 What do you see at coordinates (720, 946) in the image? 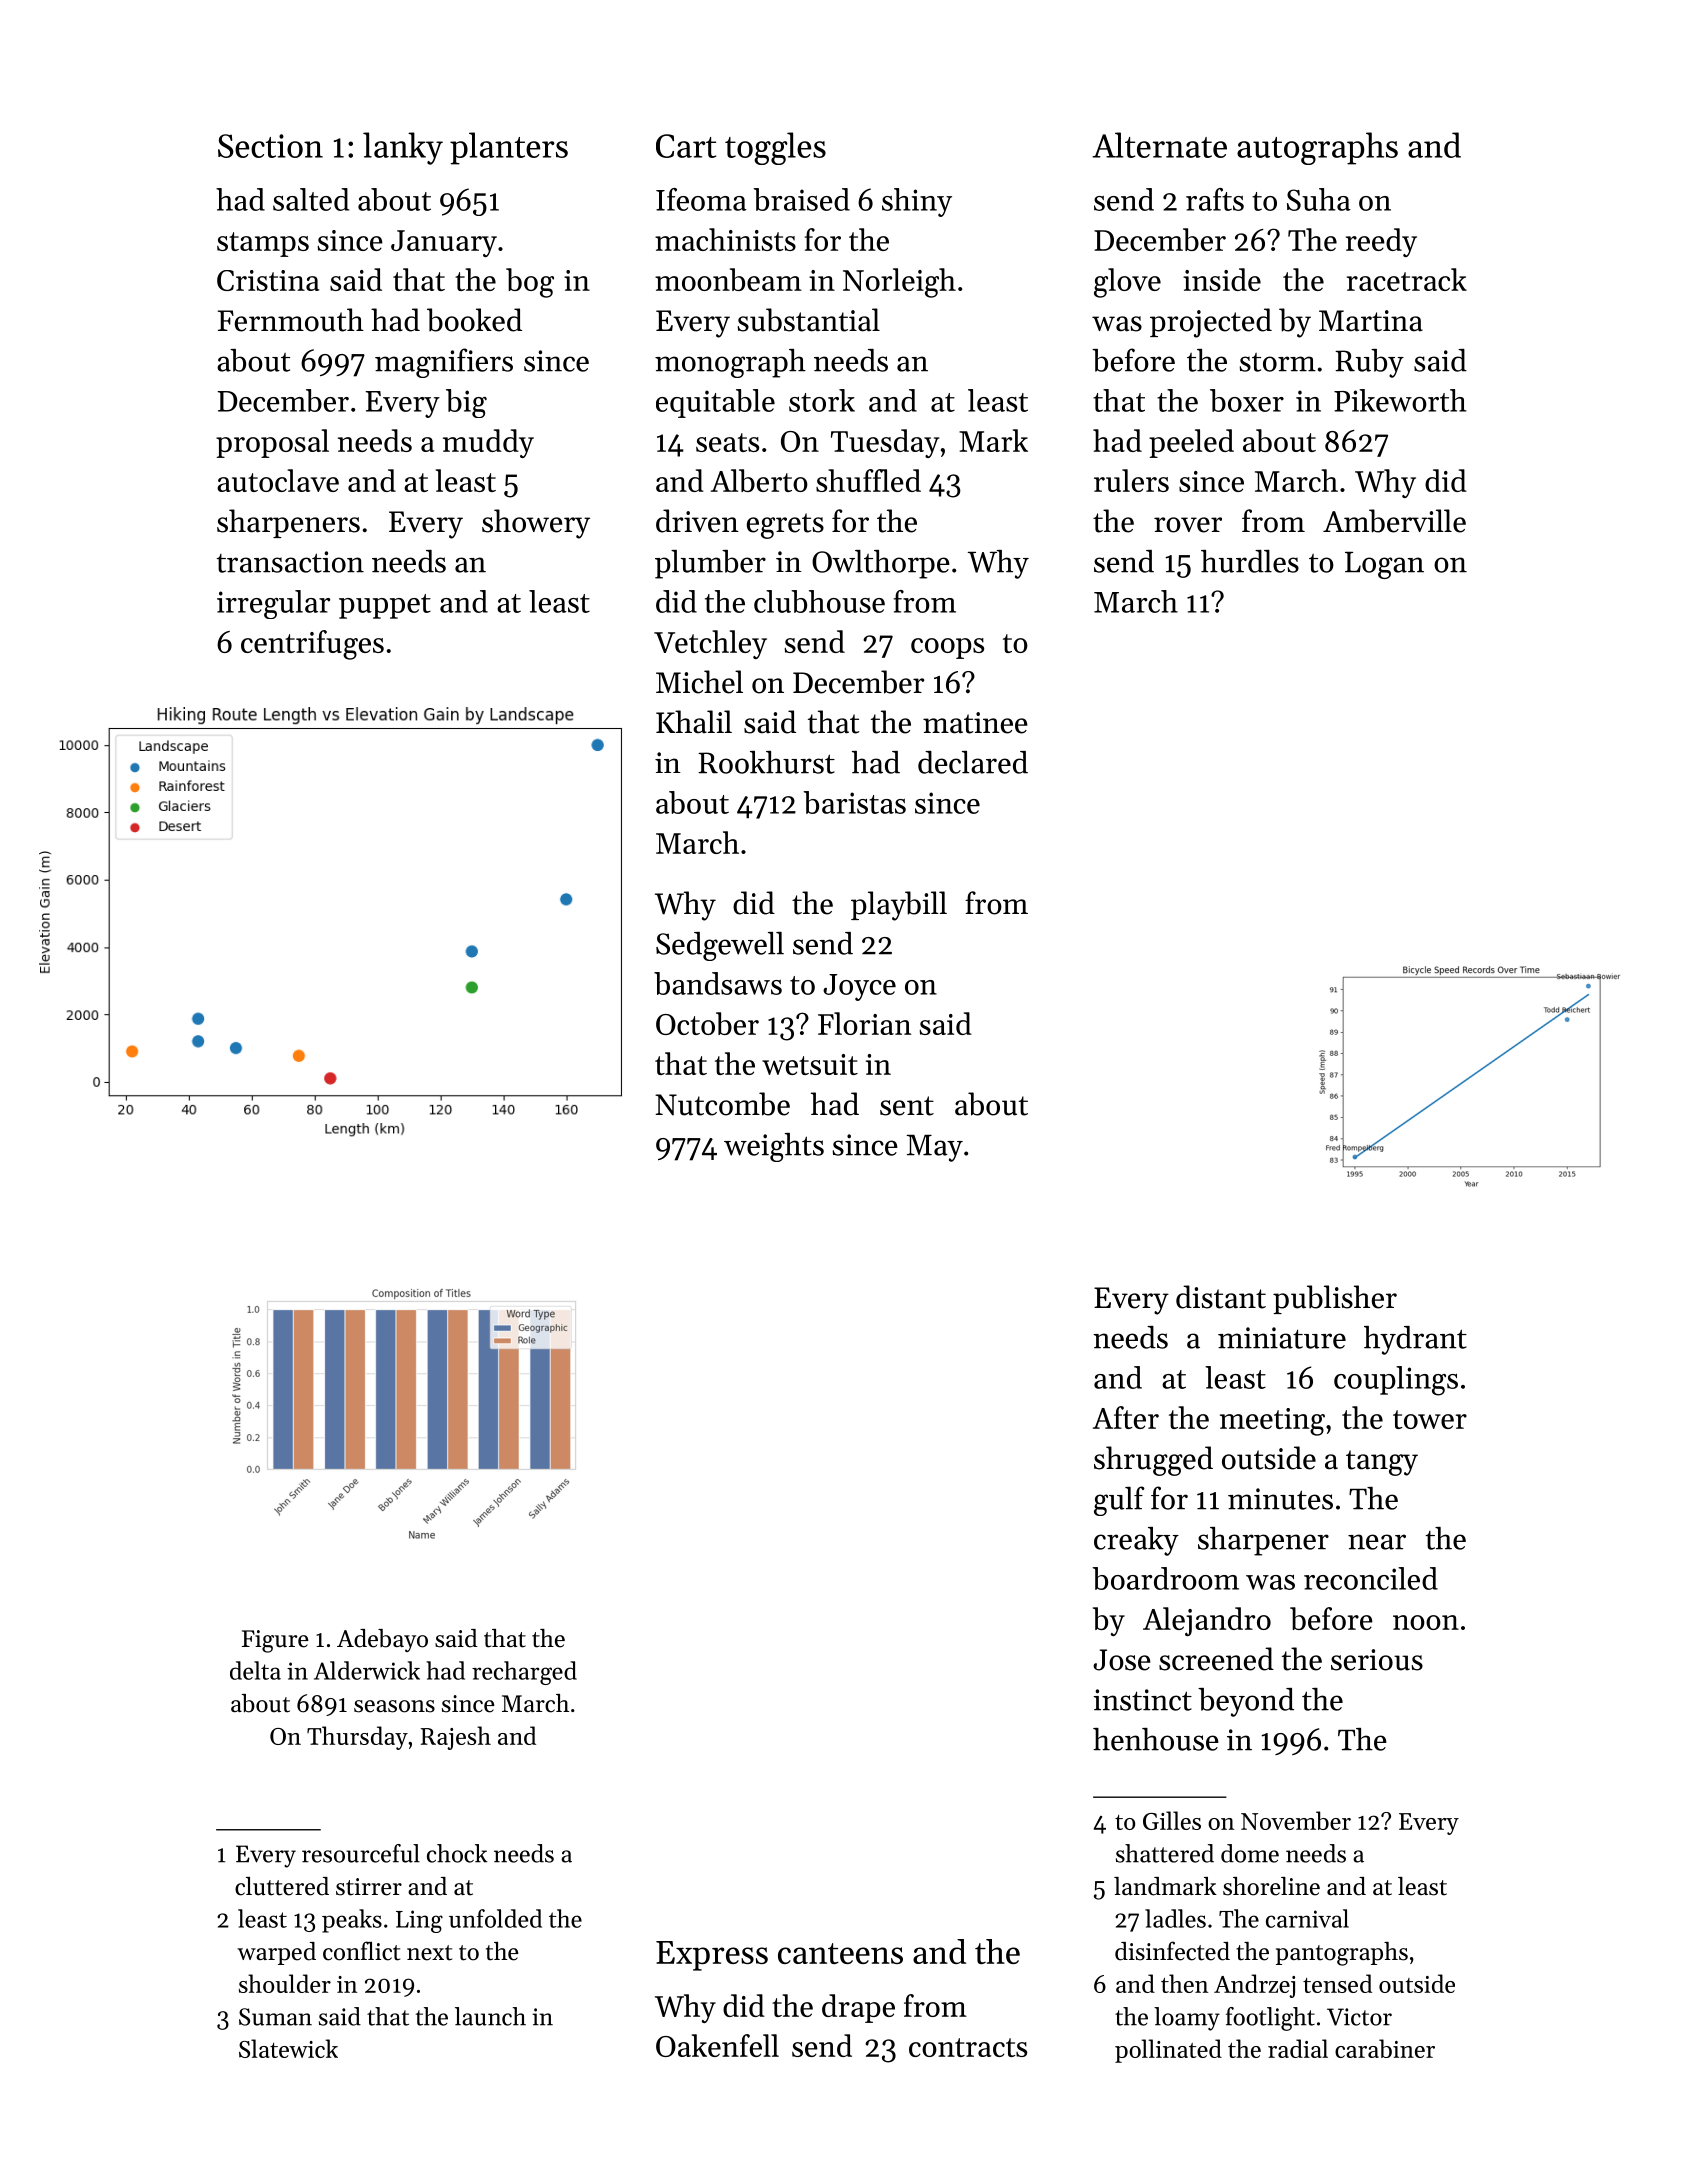
I see `Sedgewell` at bounding box center [720, 946].
